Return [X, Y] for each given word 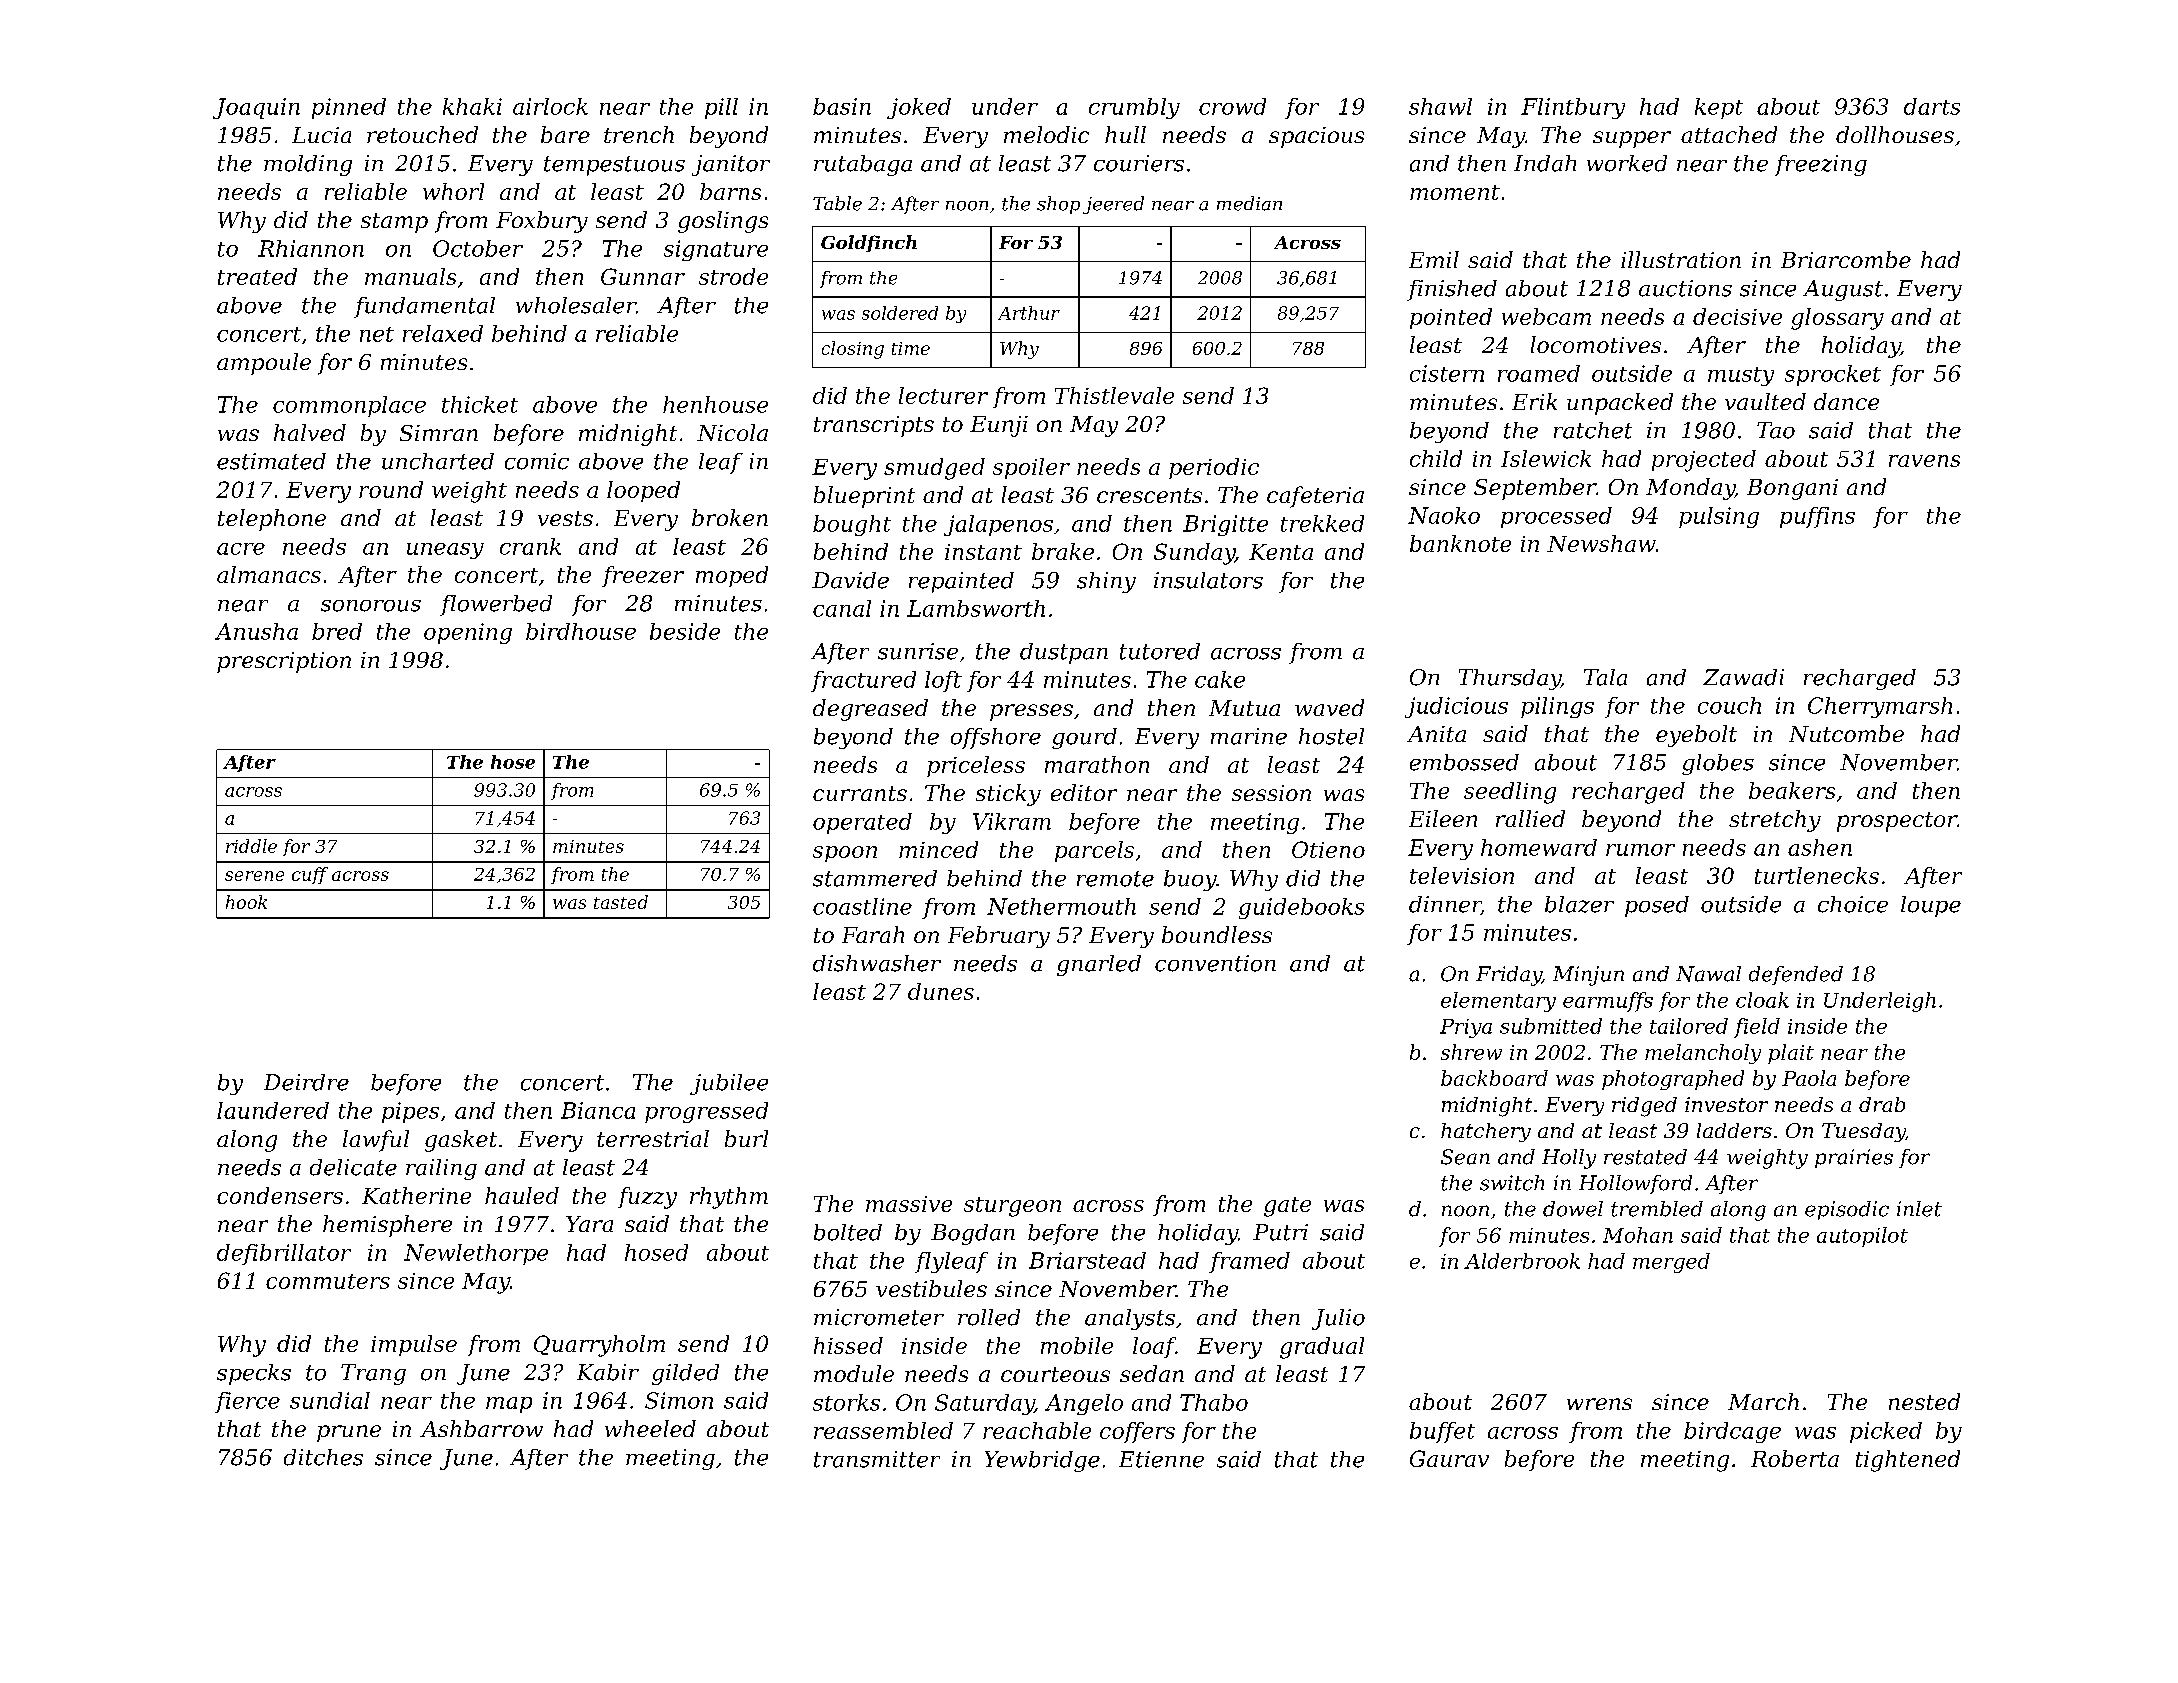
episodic [1847, 1210]
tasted [621, 902]
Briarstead [1087, 1260]
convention [1215, 963]
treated [257, 276]
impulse [414, 1345]
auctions [1685, 288]
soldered [900, 313]
